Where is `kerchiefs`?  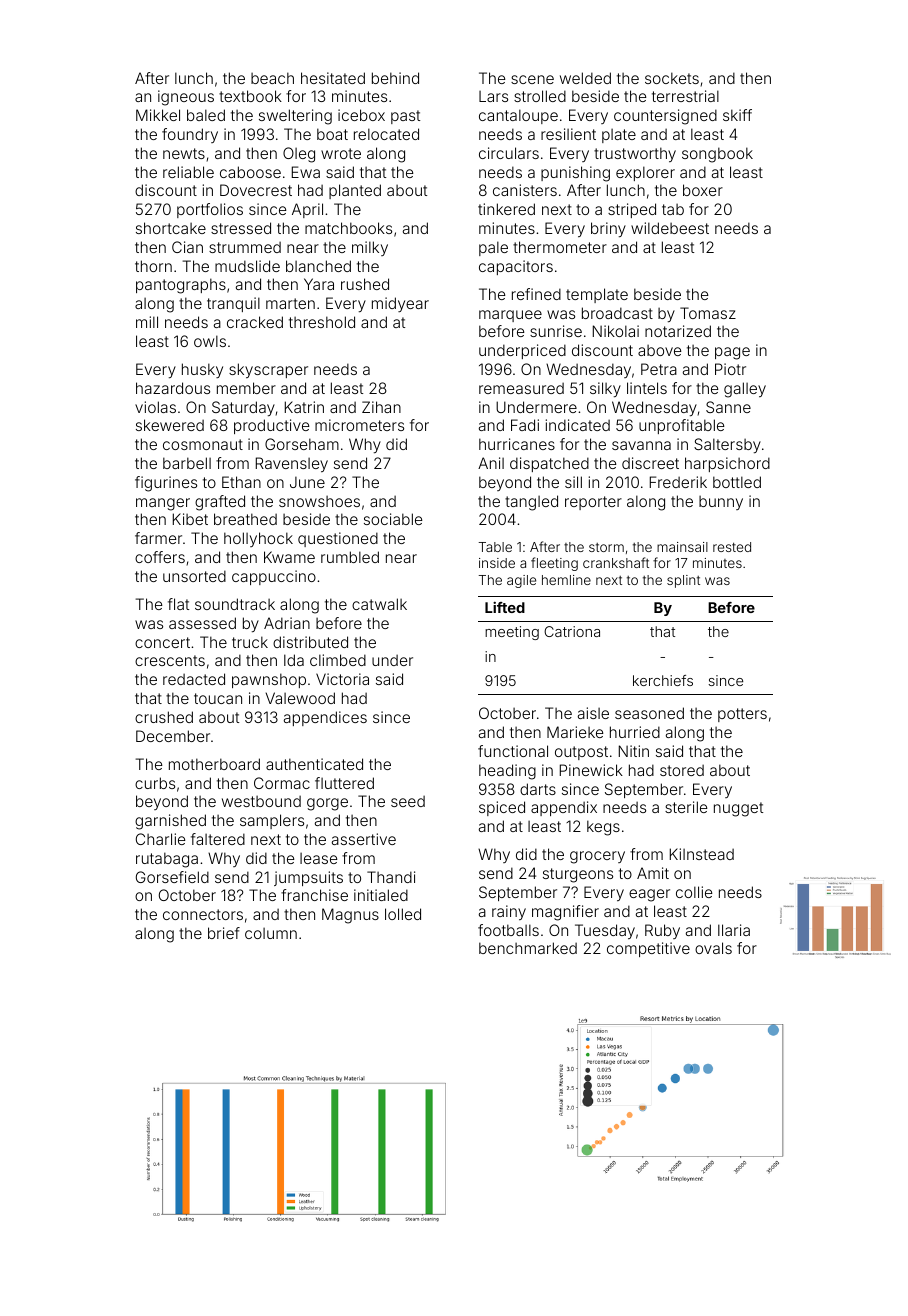
kerchiefs is located at coordinates (663, 680).
